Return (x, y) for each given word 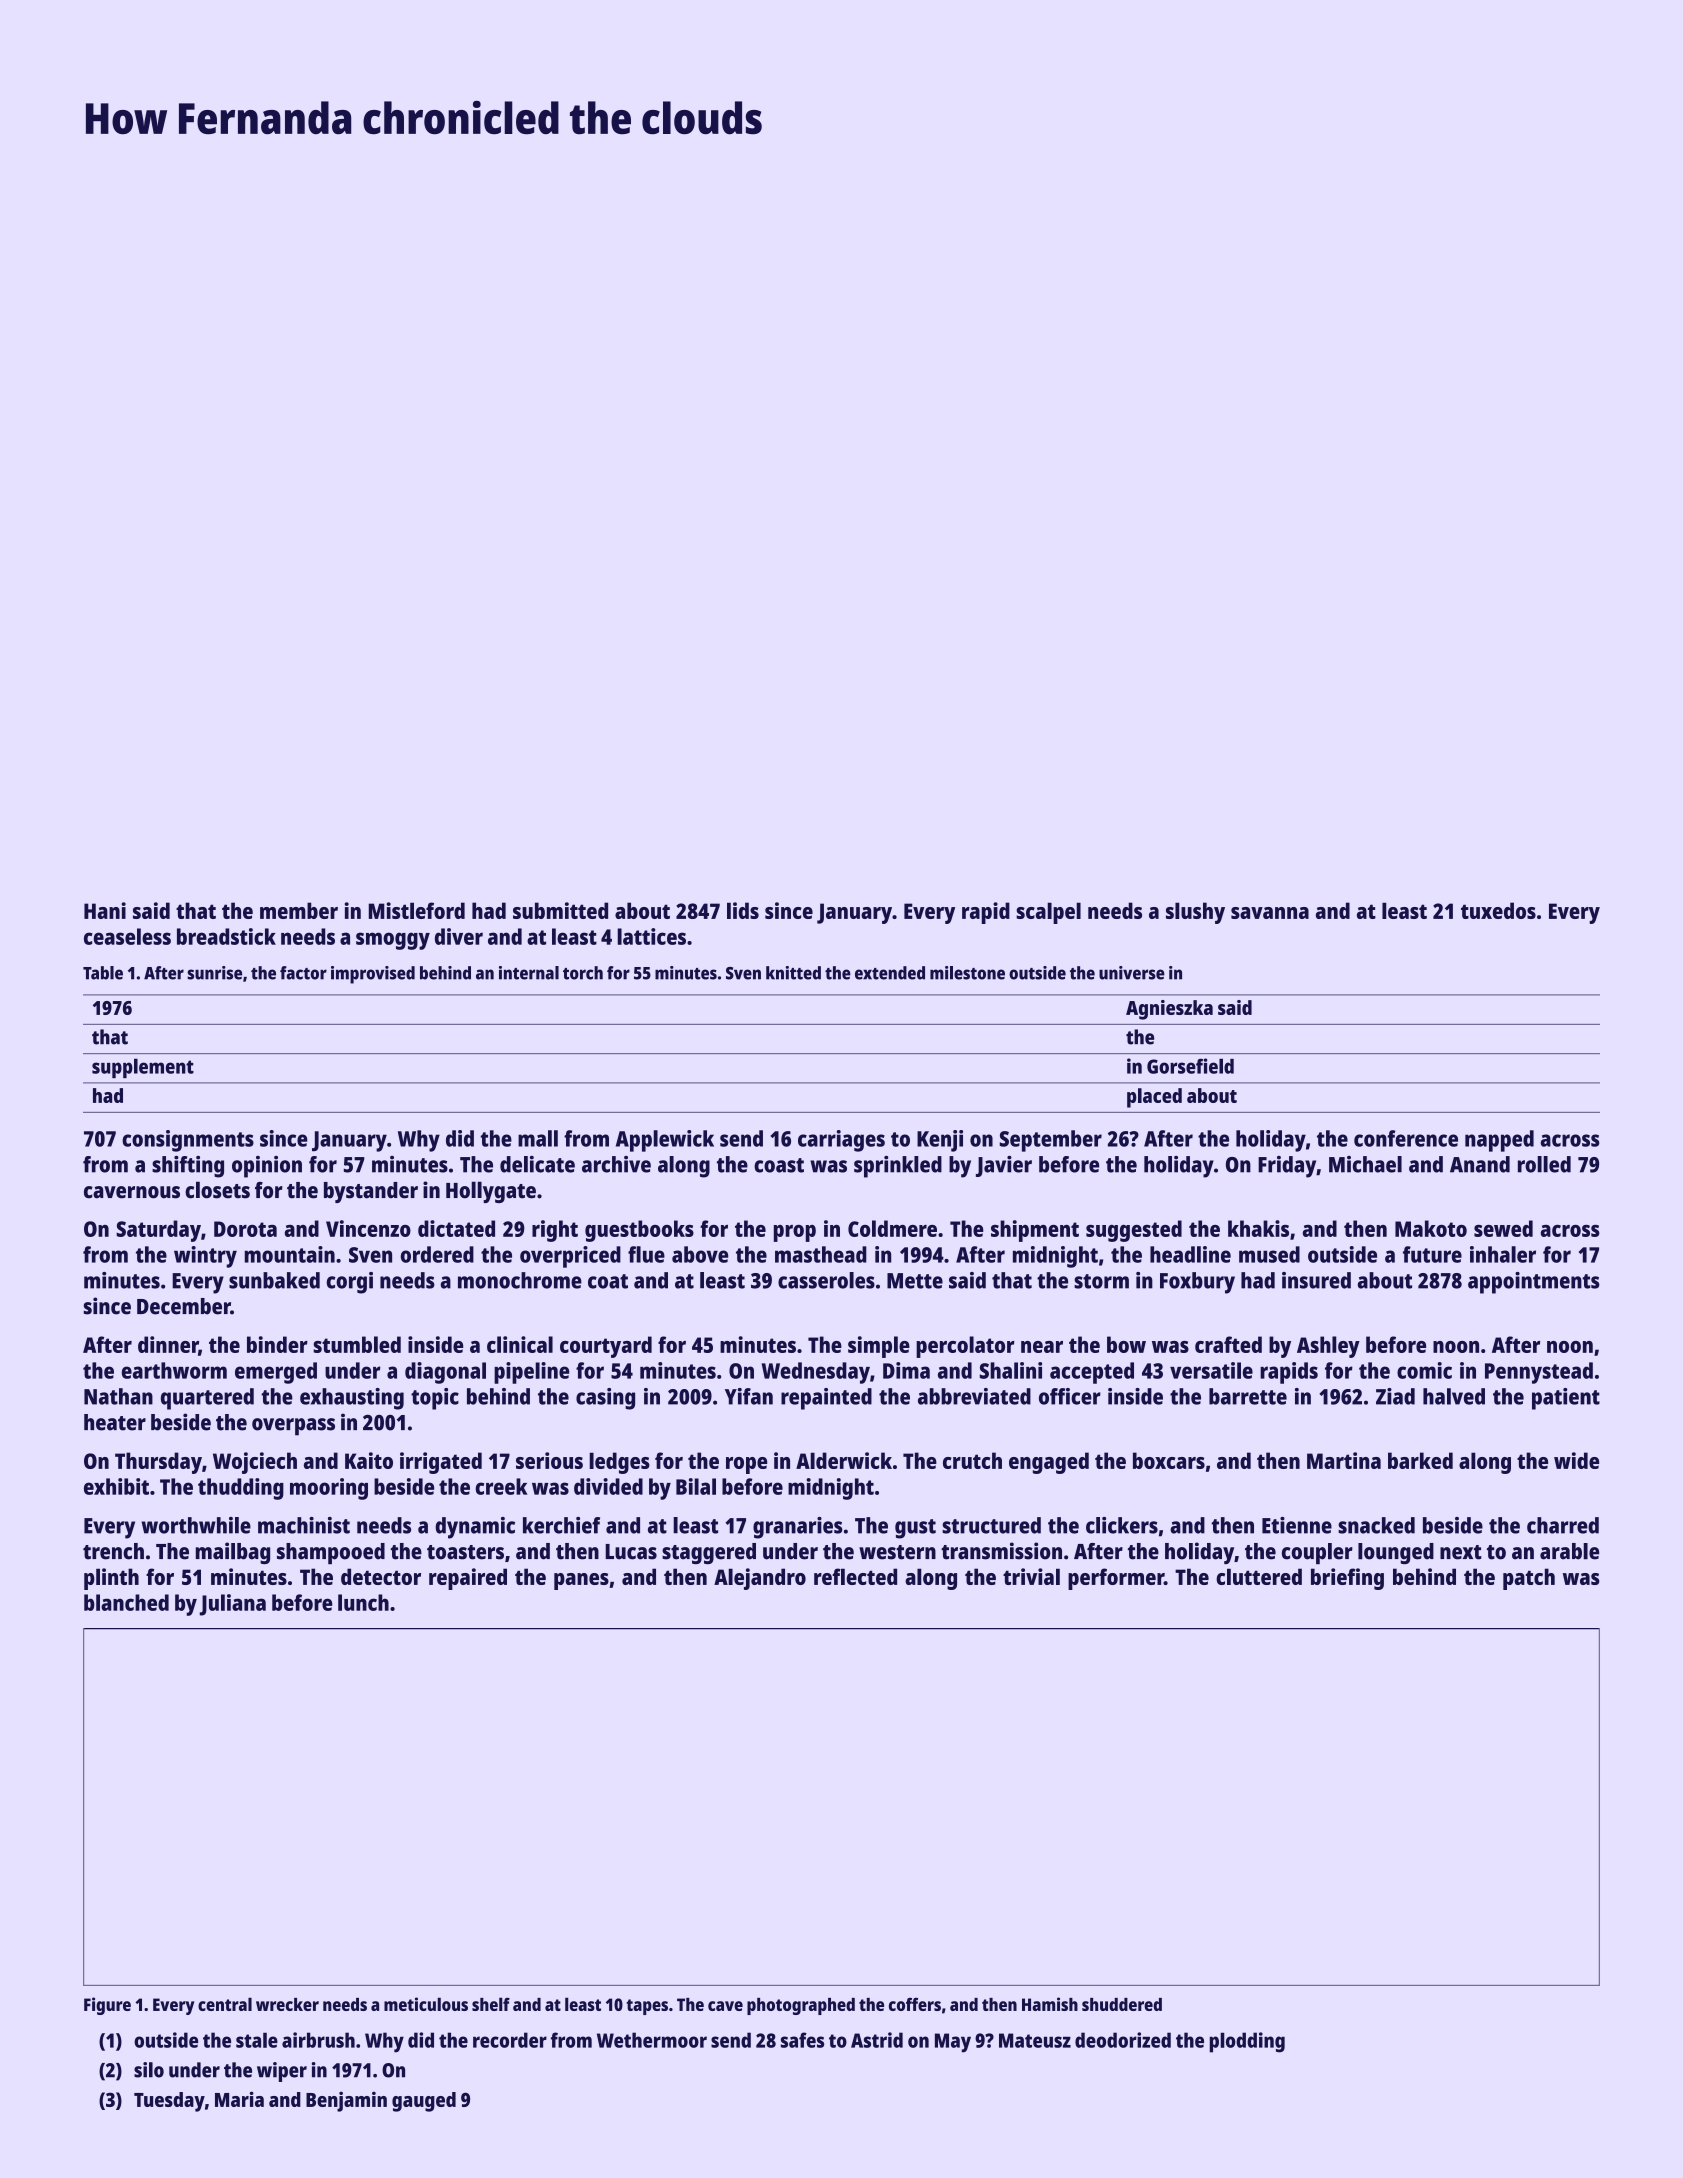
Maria (239, 2099)
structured (991, 1525)
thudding (241, 1489)
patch (1529, 1579)
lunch (363, 1602)
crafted (1228, 1344)
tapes (647, 2007)
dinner (168, 1344)
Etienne (1297, 1525)
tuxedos (1498, 910)
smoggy (393, 941)
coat (608, 1281)
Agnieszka (1169, 1010)
